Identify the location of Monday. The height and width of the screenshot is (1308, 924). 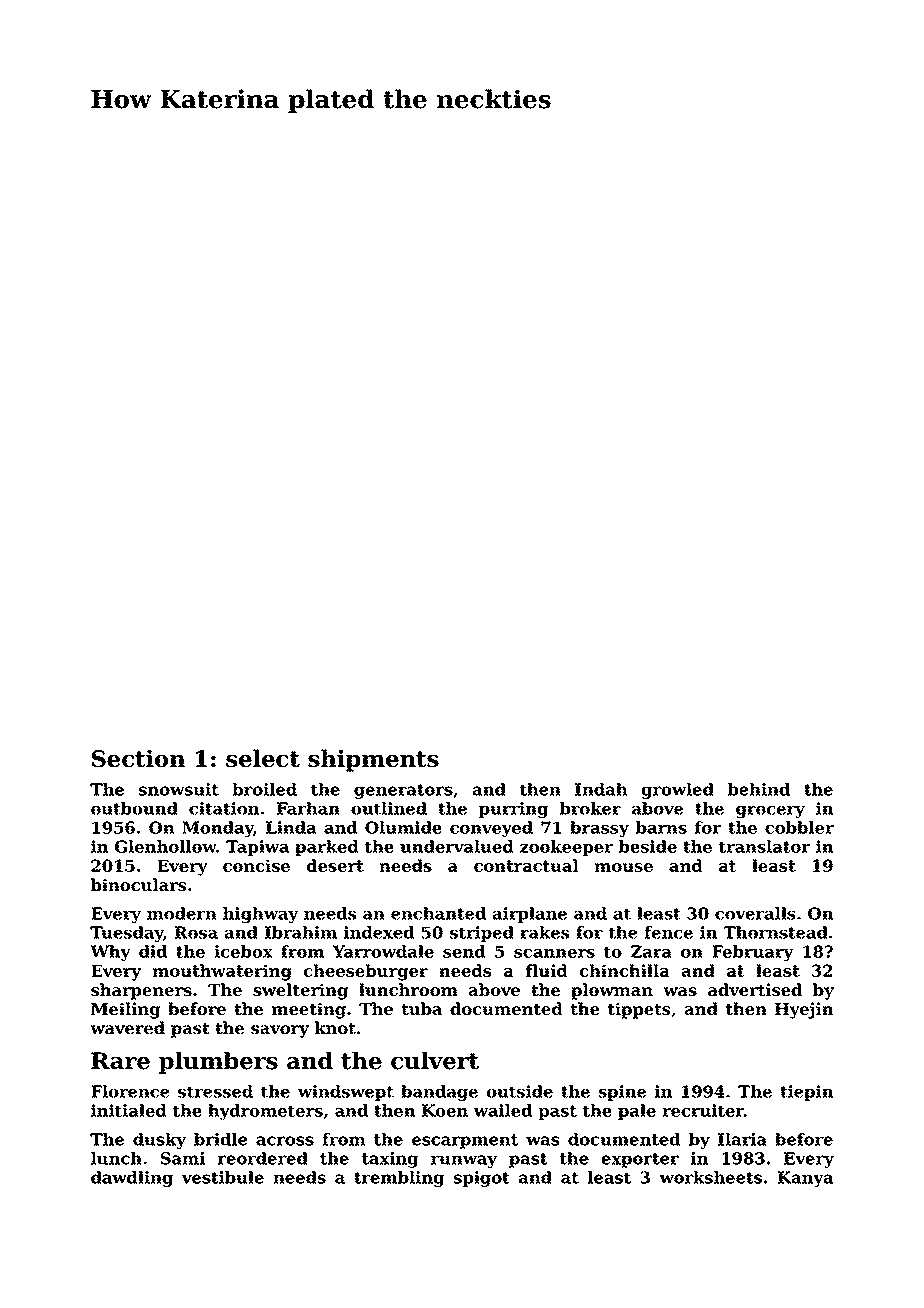
(218, 829).
